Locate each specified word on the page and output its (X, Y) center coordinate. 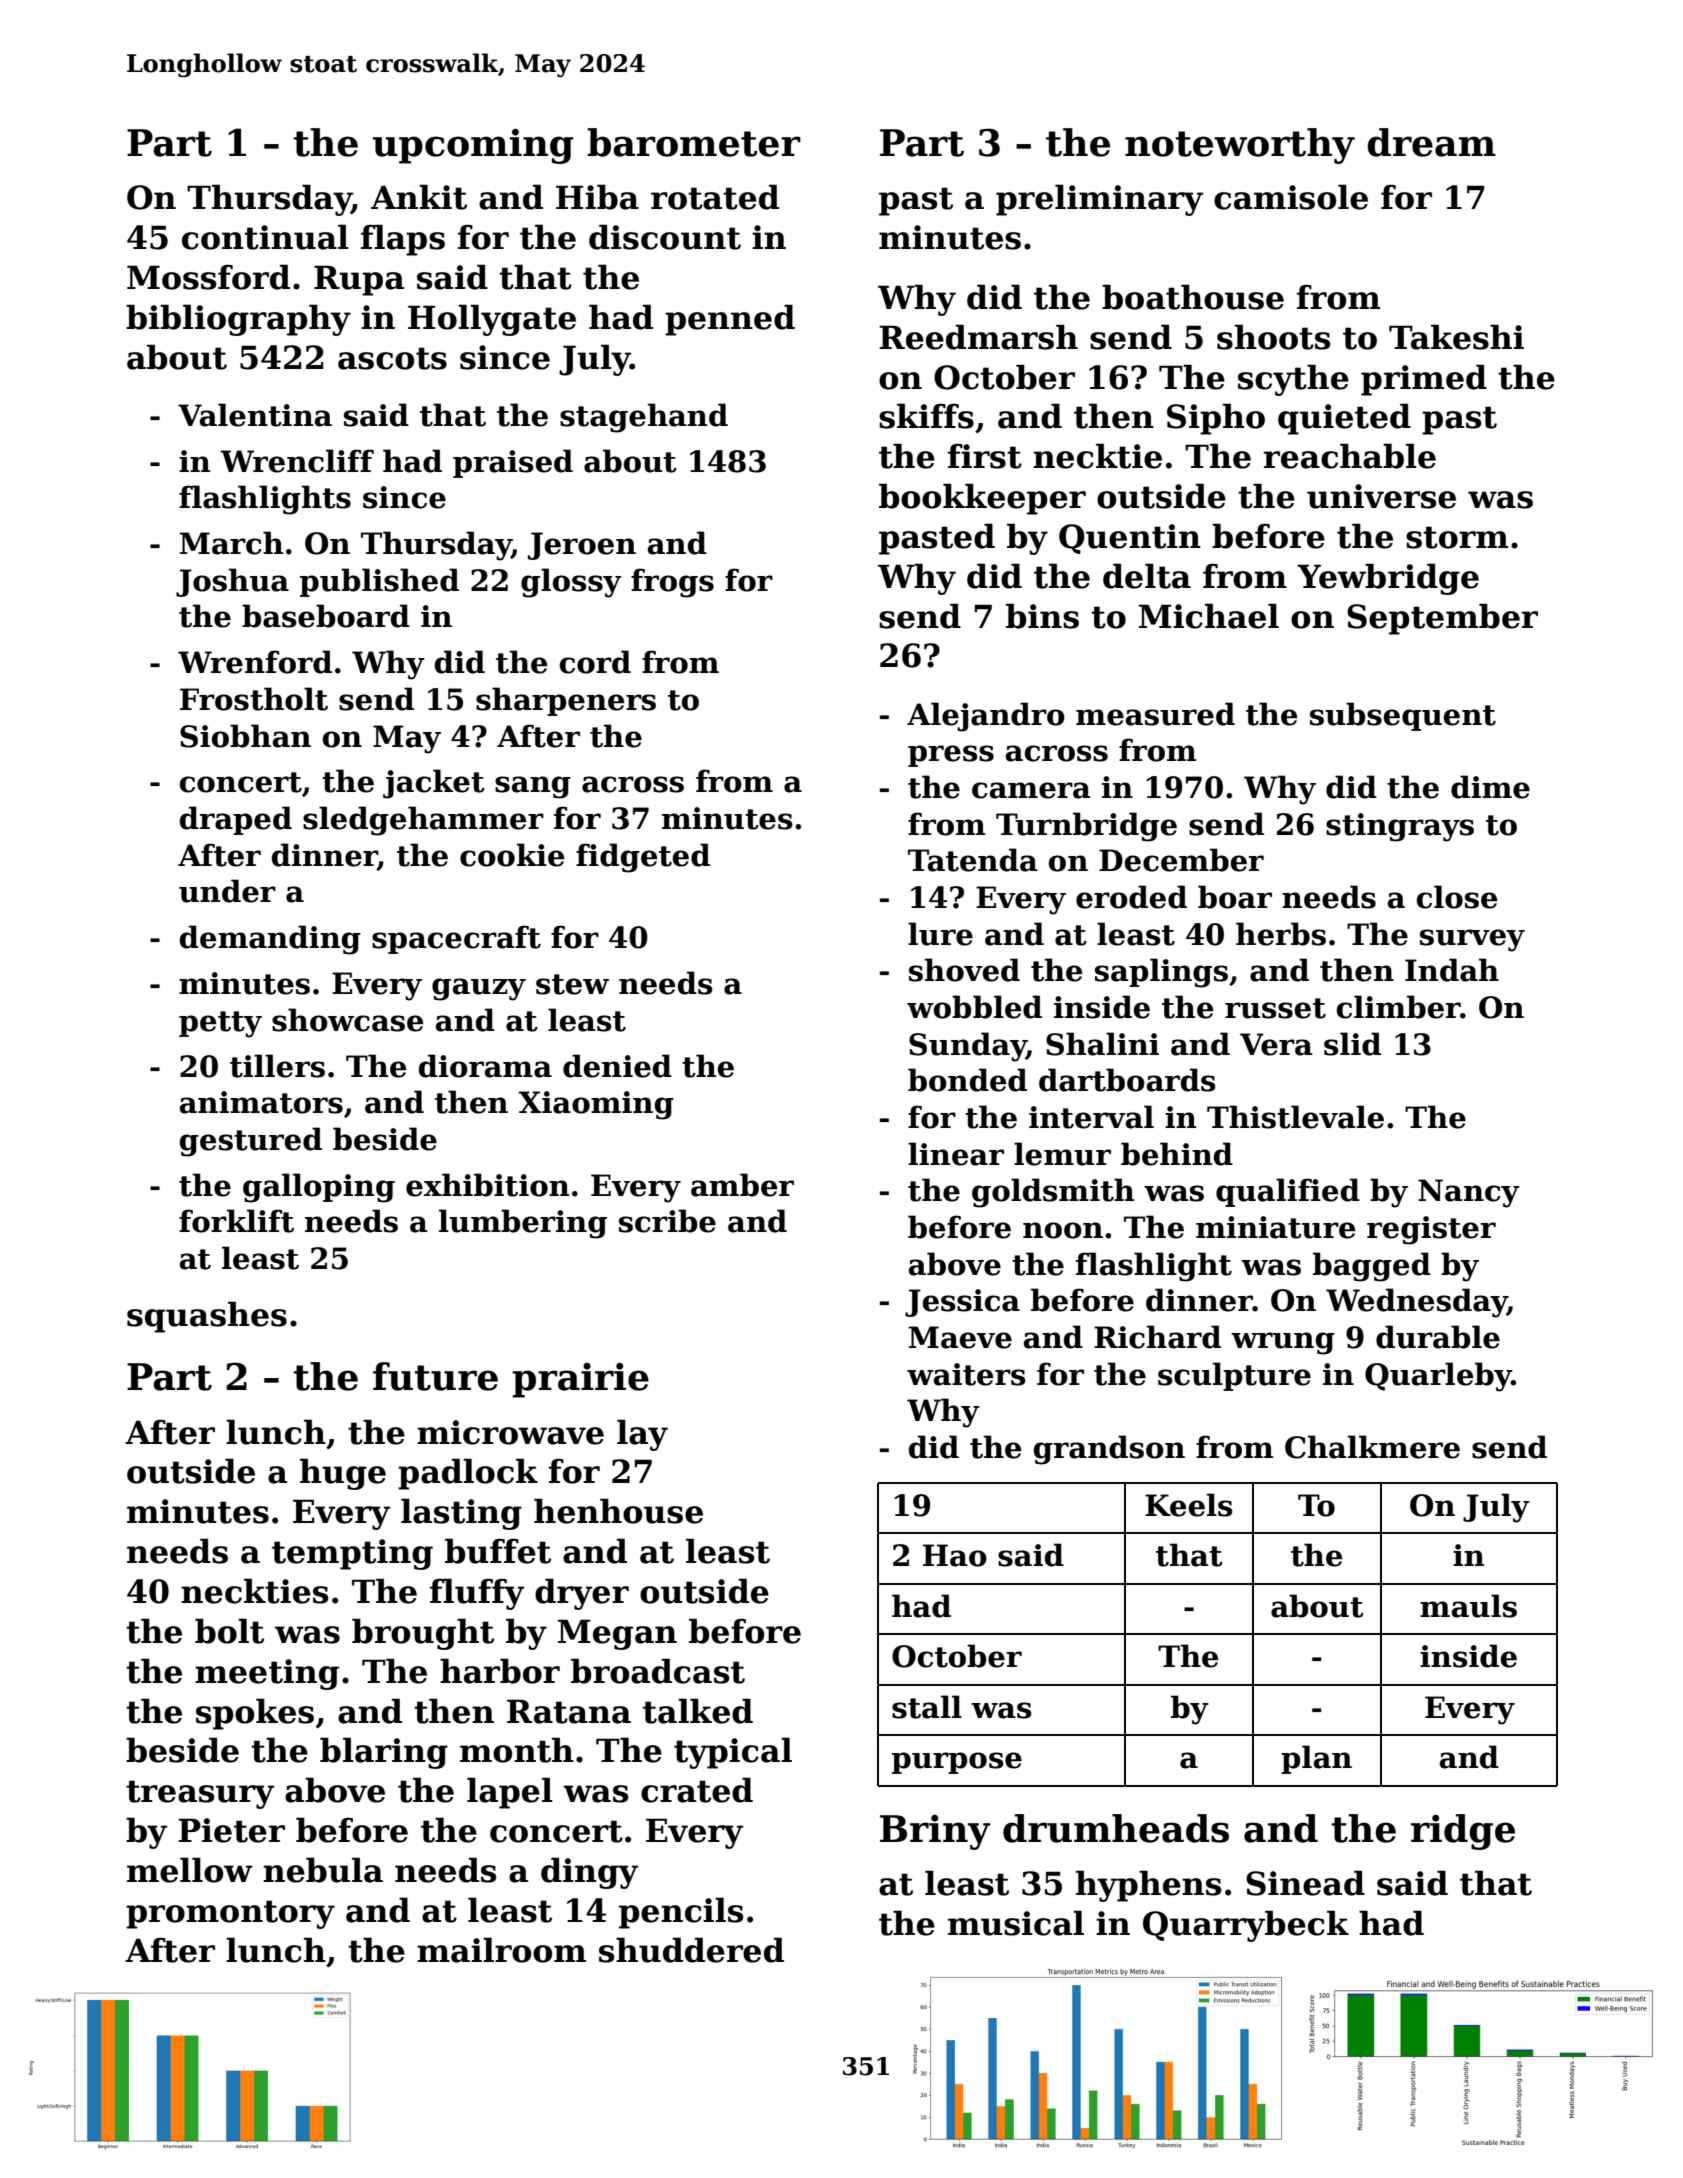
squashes (207, 1317)
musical (1016, 1923)
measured (1155, 714)
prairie (580, 1380)
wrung (1283, 1343)
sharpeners (566, 701)
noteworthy (1240, 146)
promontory (230, 1914)
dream (1431, 142)
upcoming (473, 146)
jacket (434, 784)
